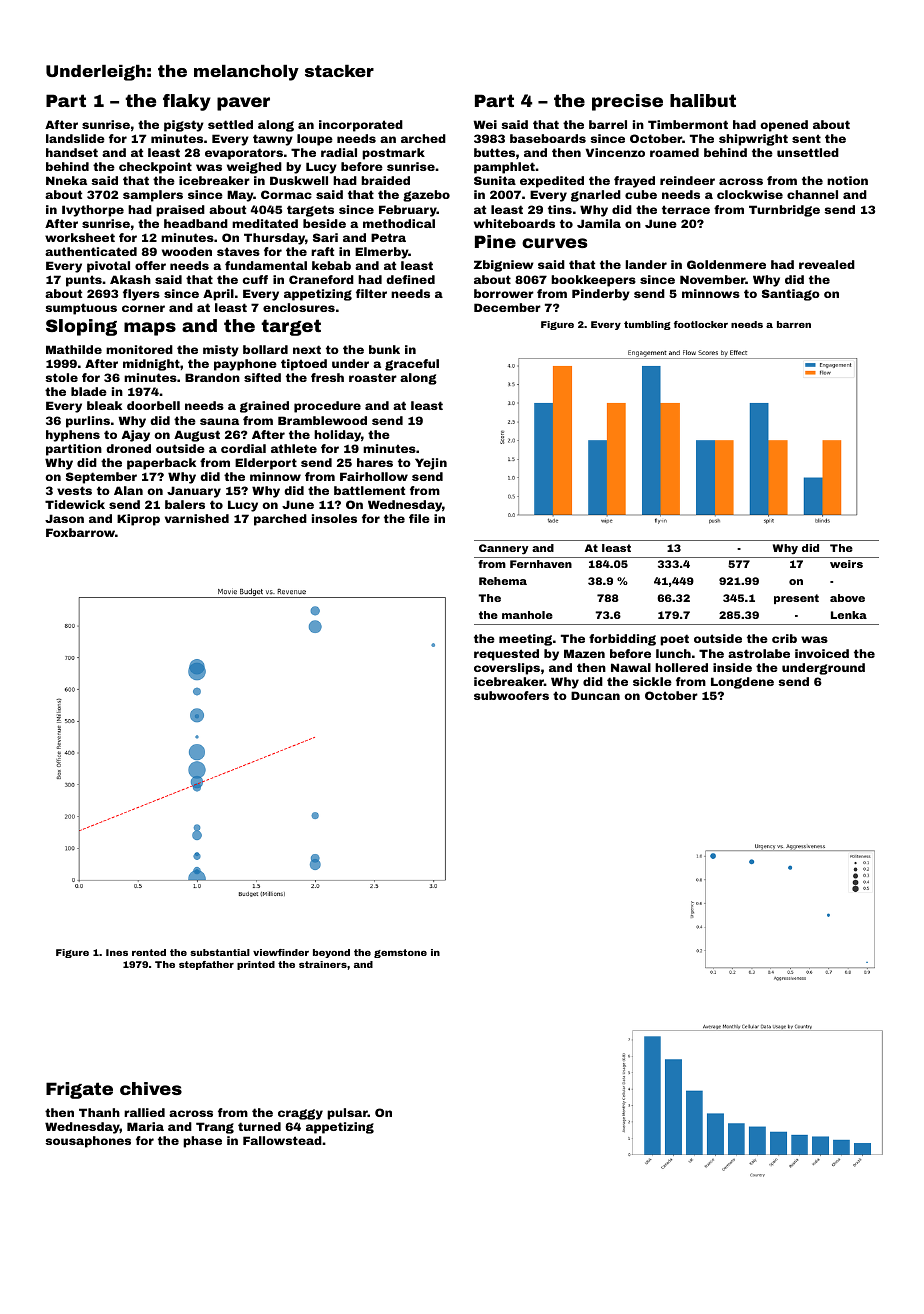 Image resolution: width=924 pixels, height=1314 pixels. What do you see at coordinates (187, 102) in the screenshot?
I see `flaky` at bounding box center [187, 102].
